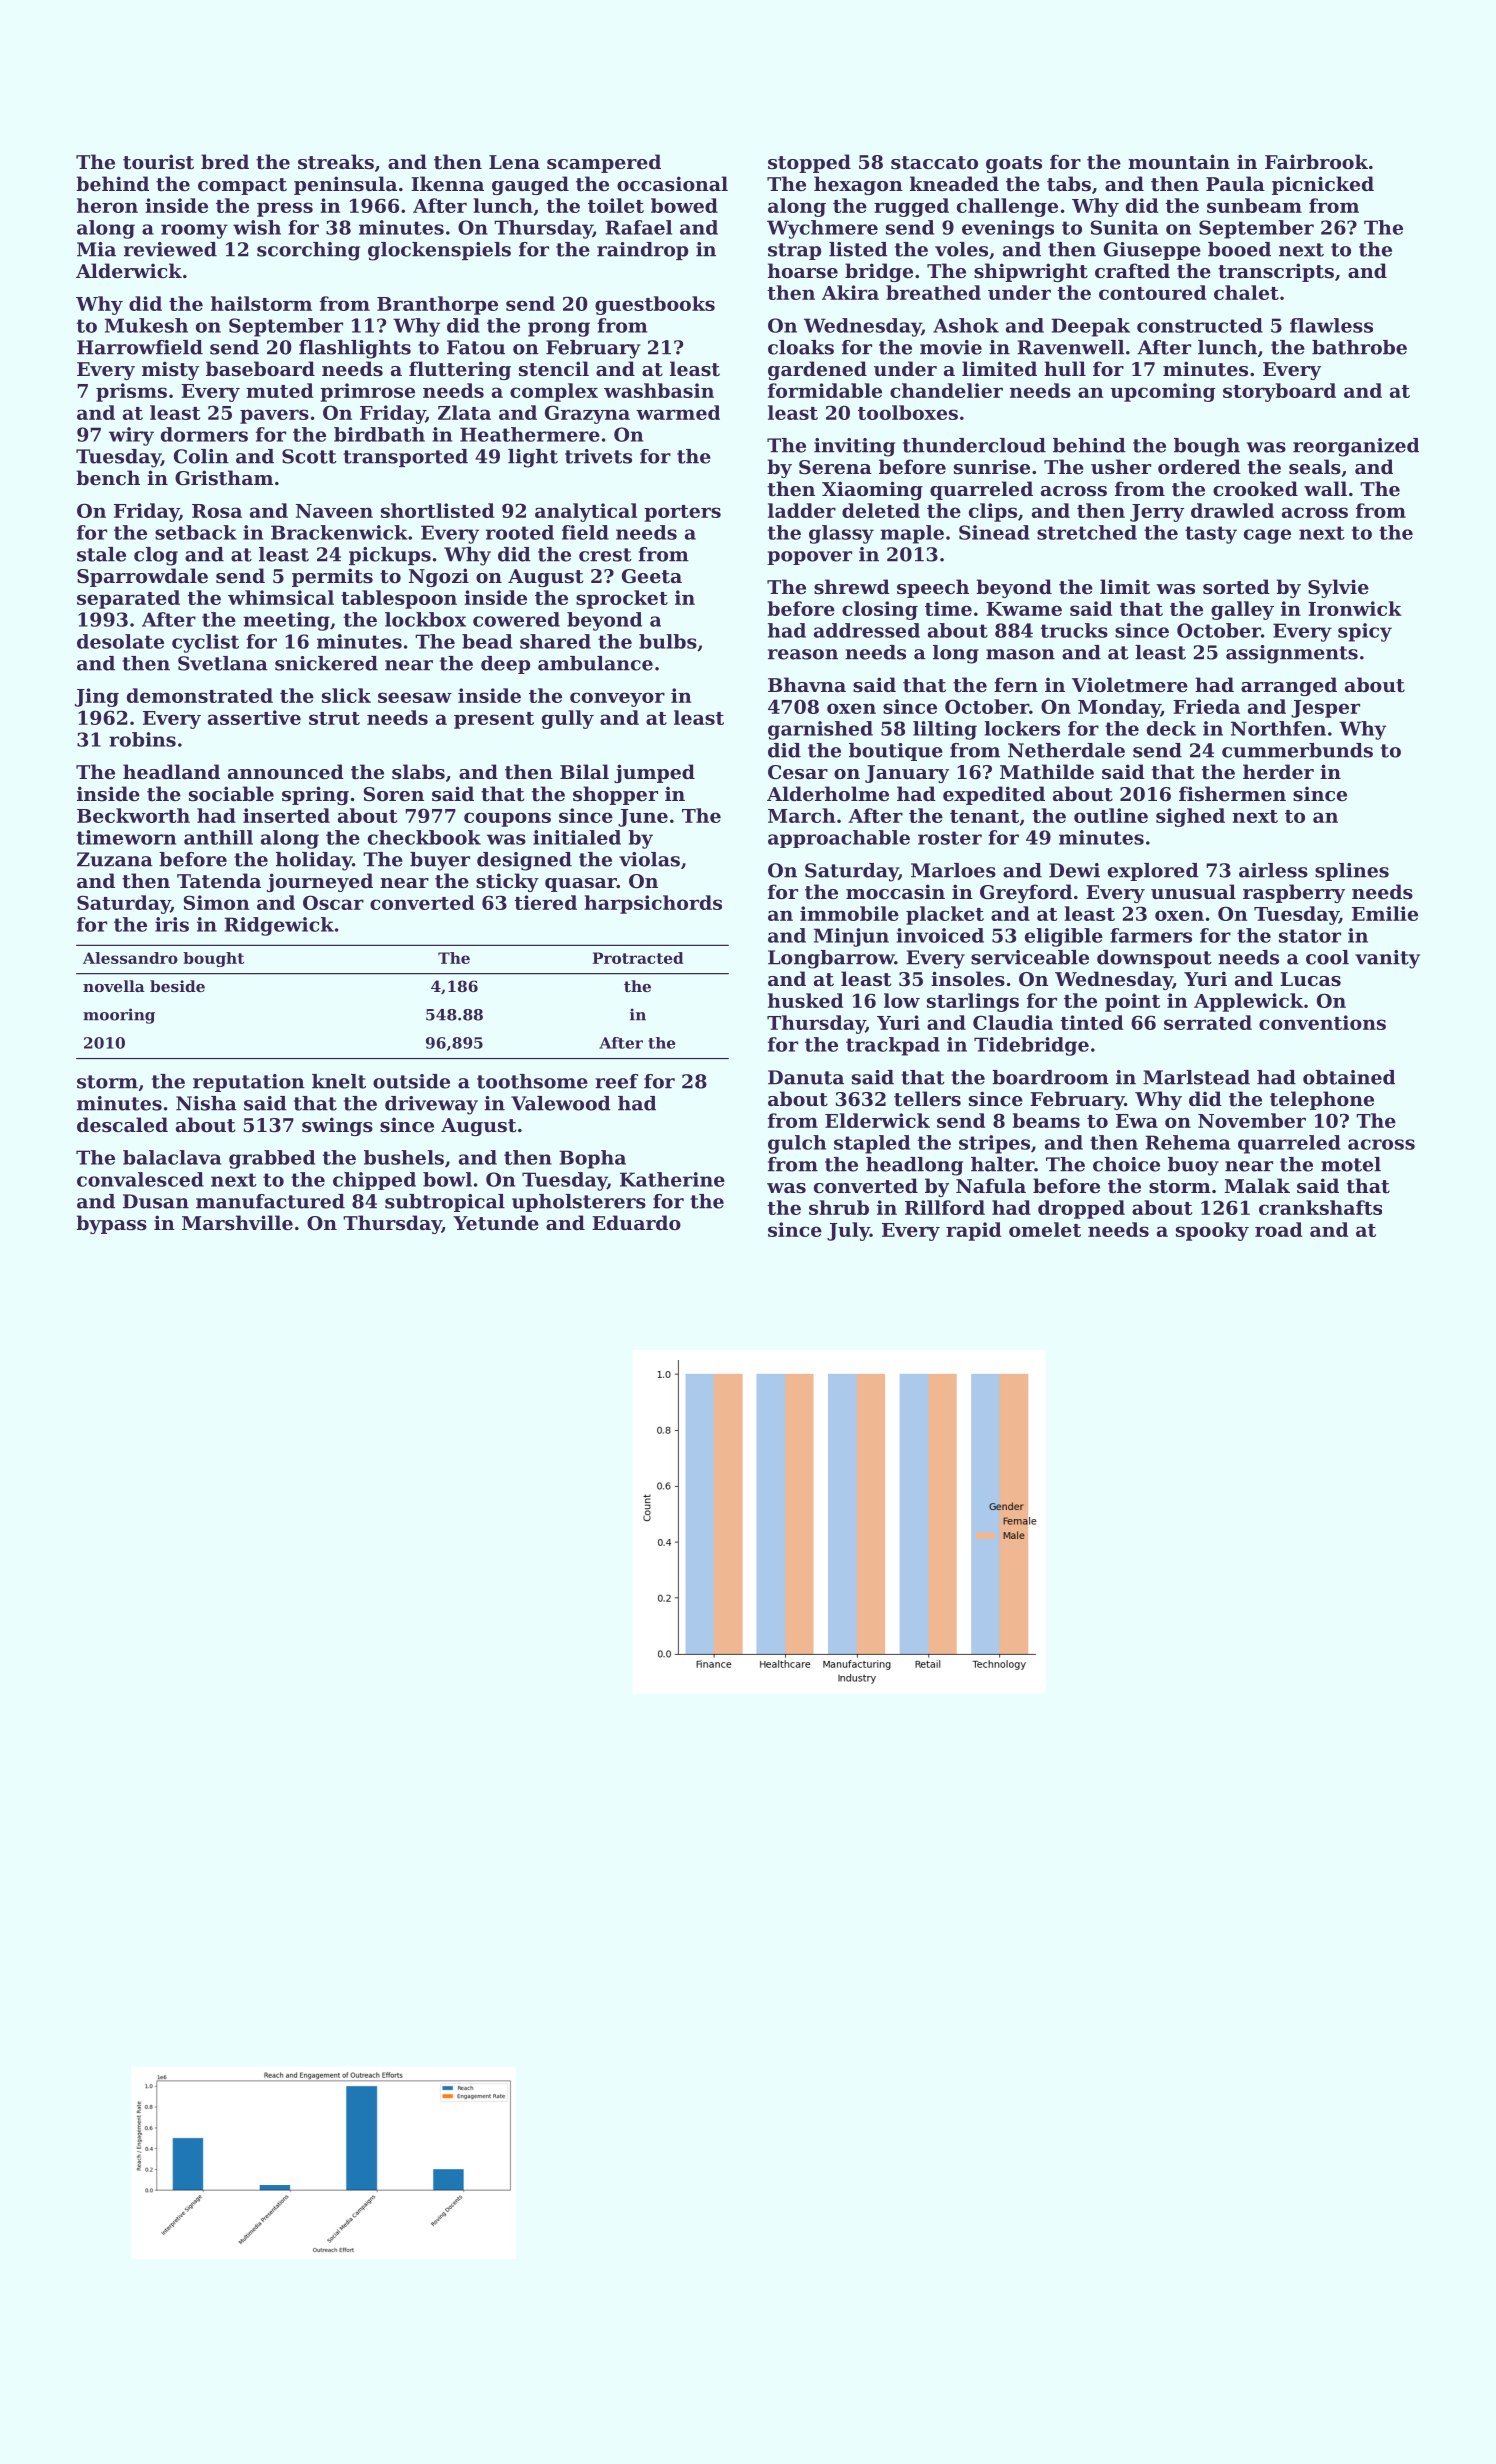 This screenshot has width=1496, height=2464. Describe the element at coordinates (111, 1224) in the screenshot. I see `bypass` at that location.
